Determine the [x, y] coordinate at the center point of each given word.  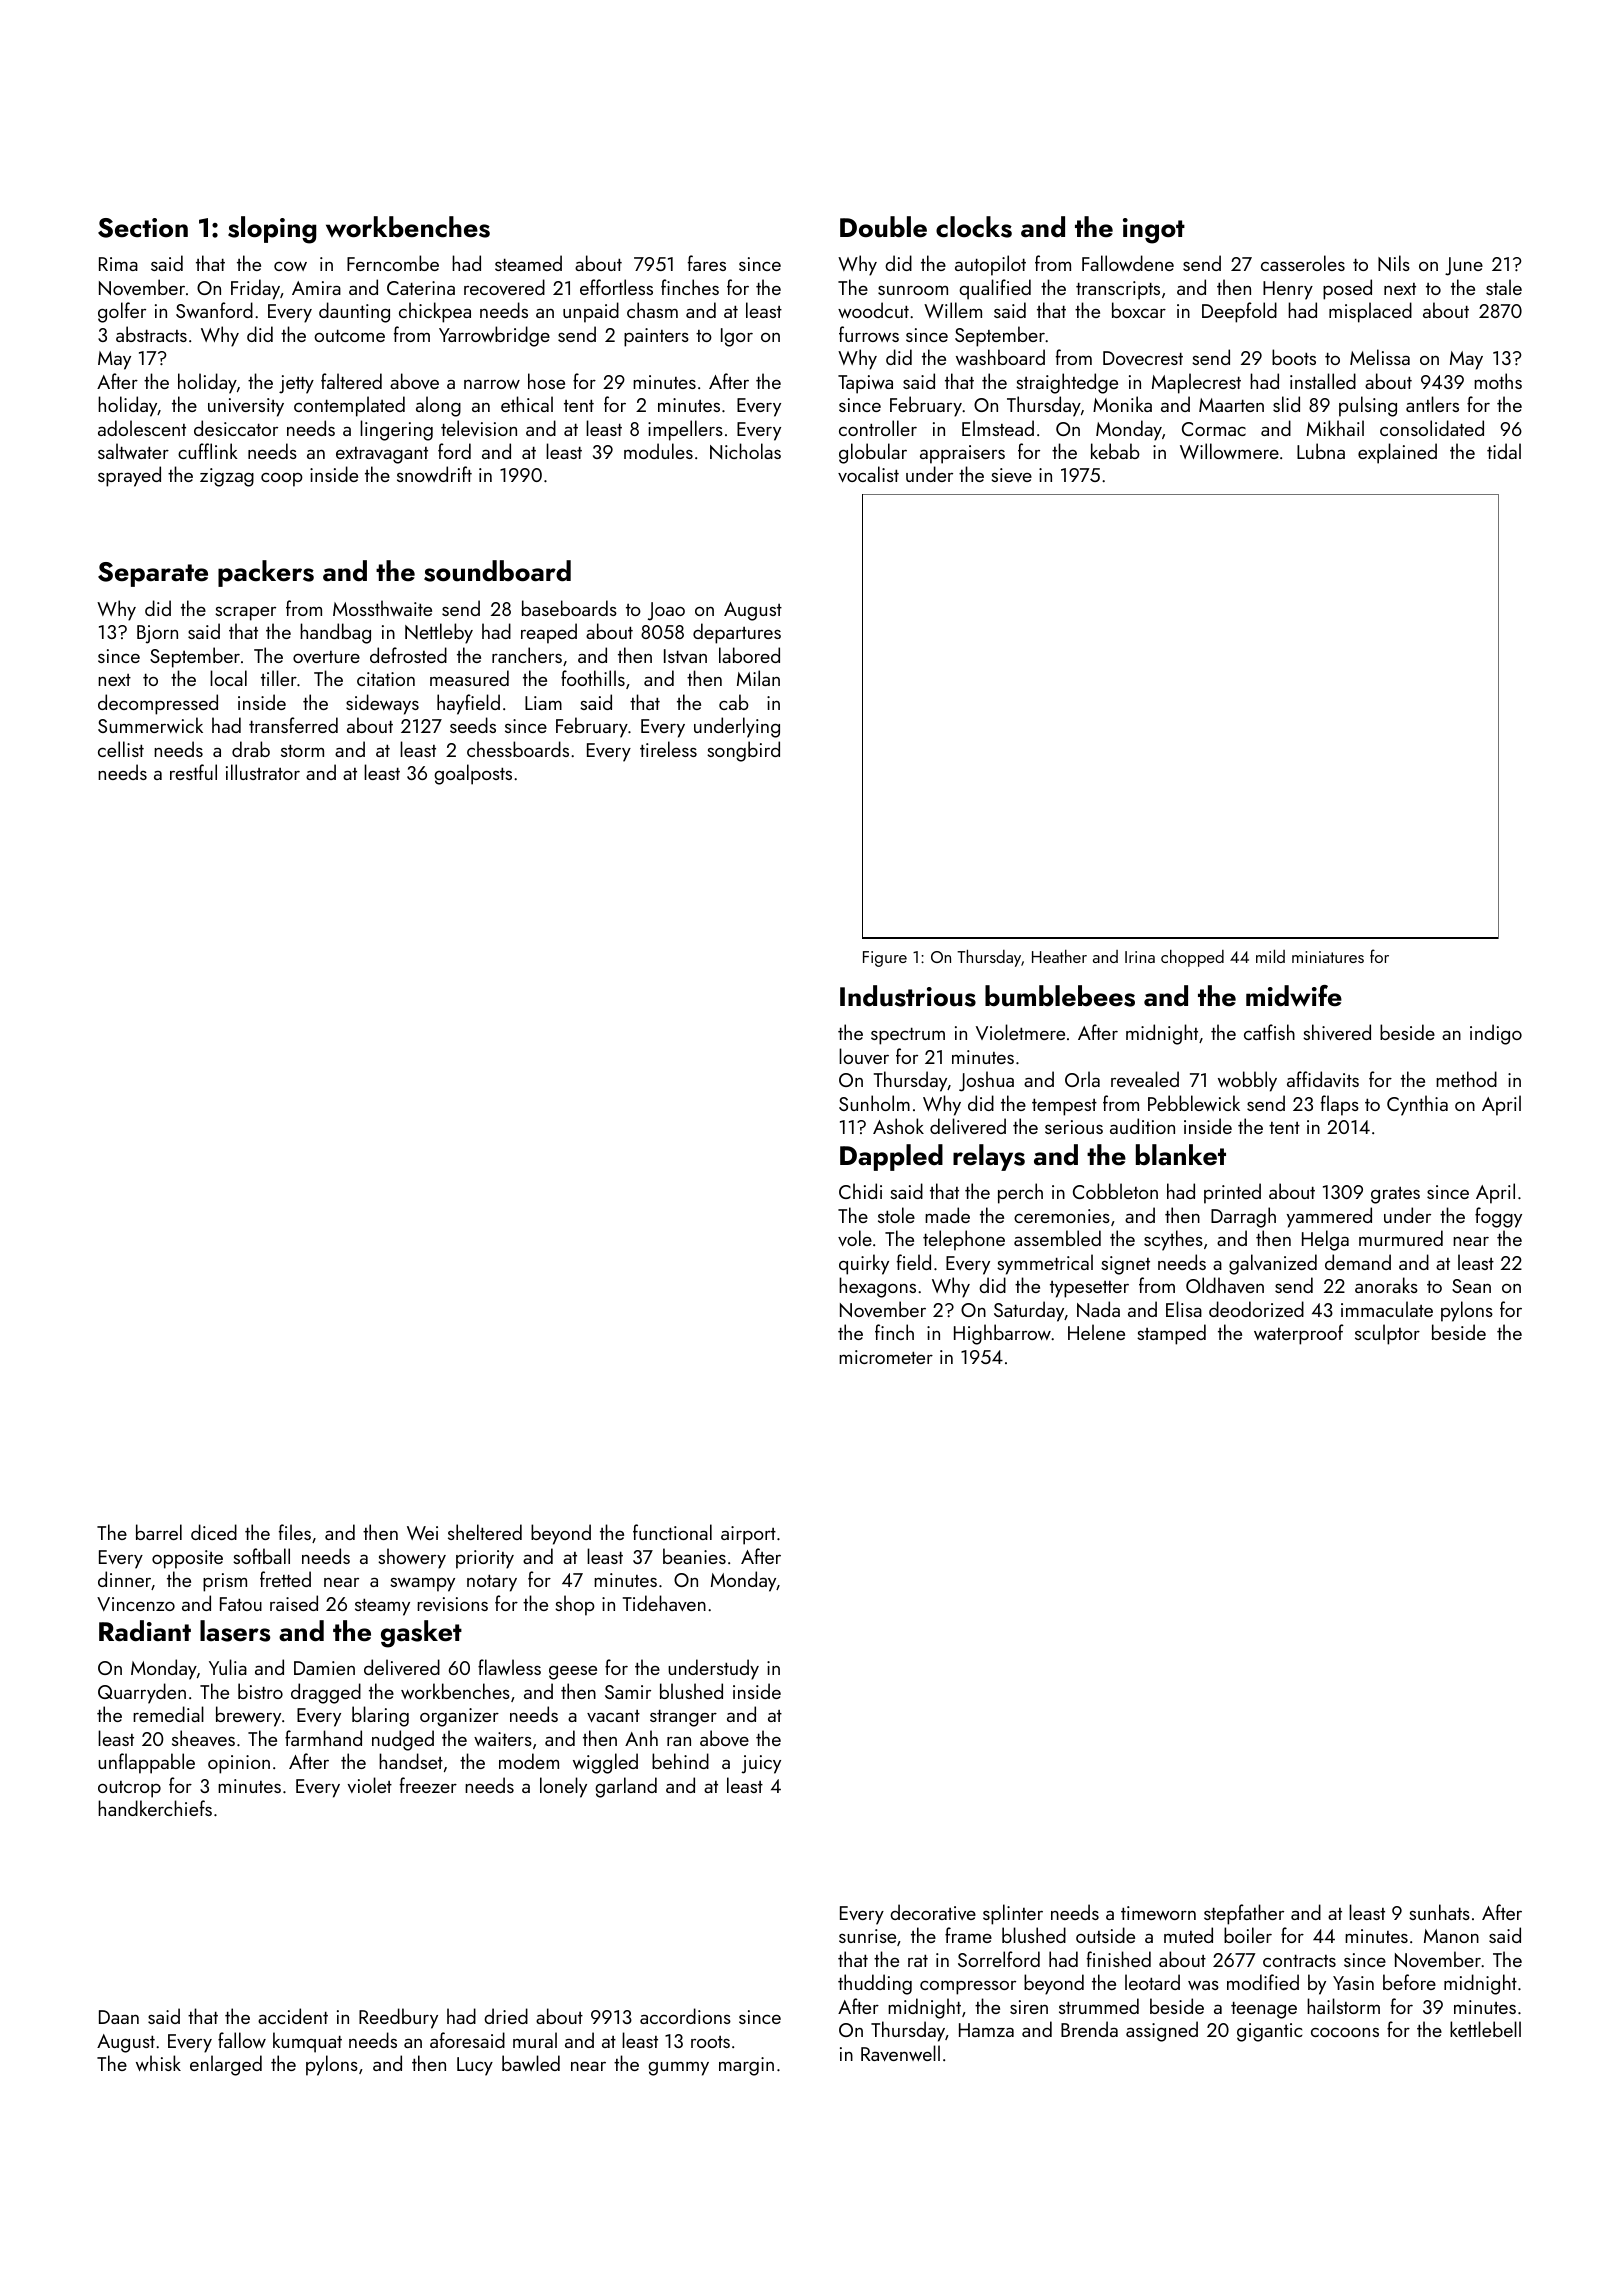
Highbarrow [1002, 1334]
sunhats [1439, 1912]
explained [1397, 453]
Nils [1394, 263]
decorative [933, 1912]
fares [707, 263]
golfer [122, 312]
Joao [666, 611]
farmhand [323, 1738]
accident [293, 2016]
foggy [1498, 1217]
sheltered [485, 1532]
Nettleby [439, 633]
